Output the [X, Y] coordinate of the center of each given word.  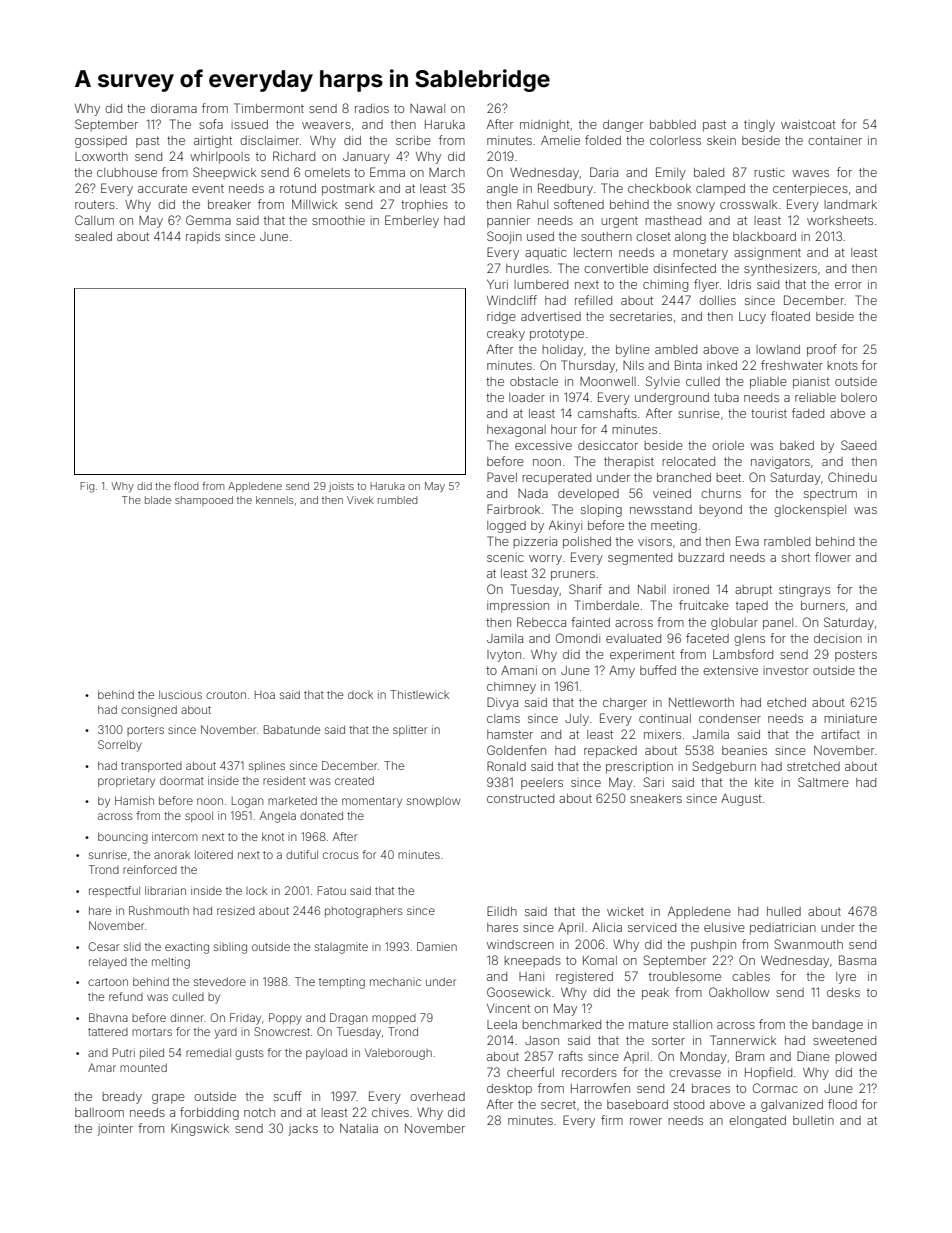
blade [158, 500]
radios [372, 108]
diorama [174, 108]
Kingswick [200, 1130]
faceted [707, 638]
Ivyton [504, 656]
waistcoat [808, 124]
